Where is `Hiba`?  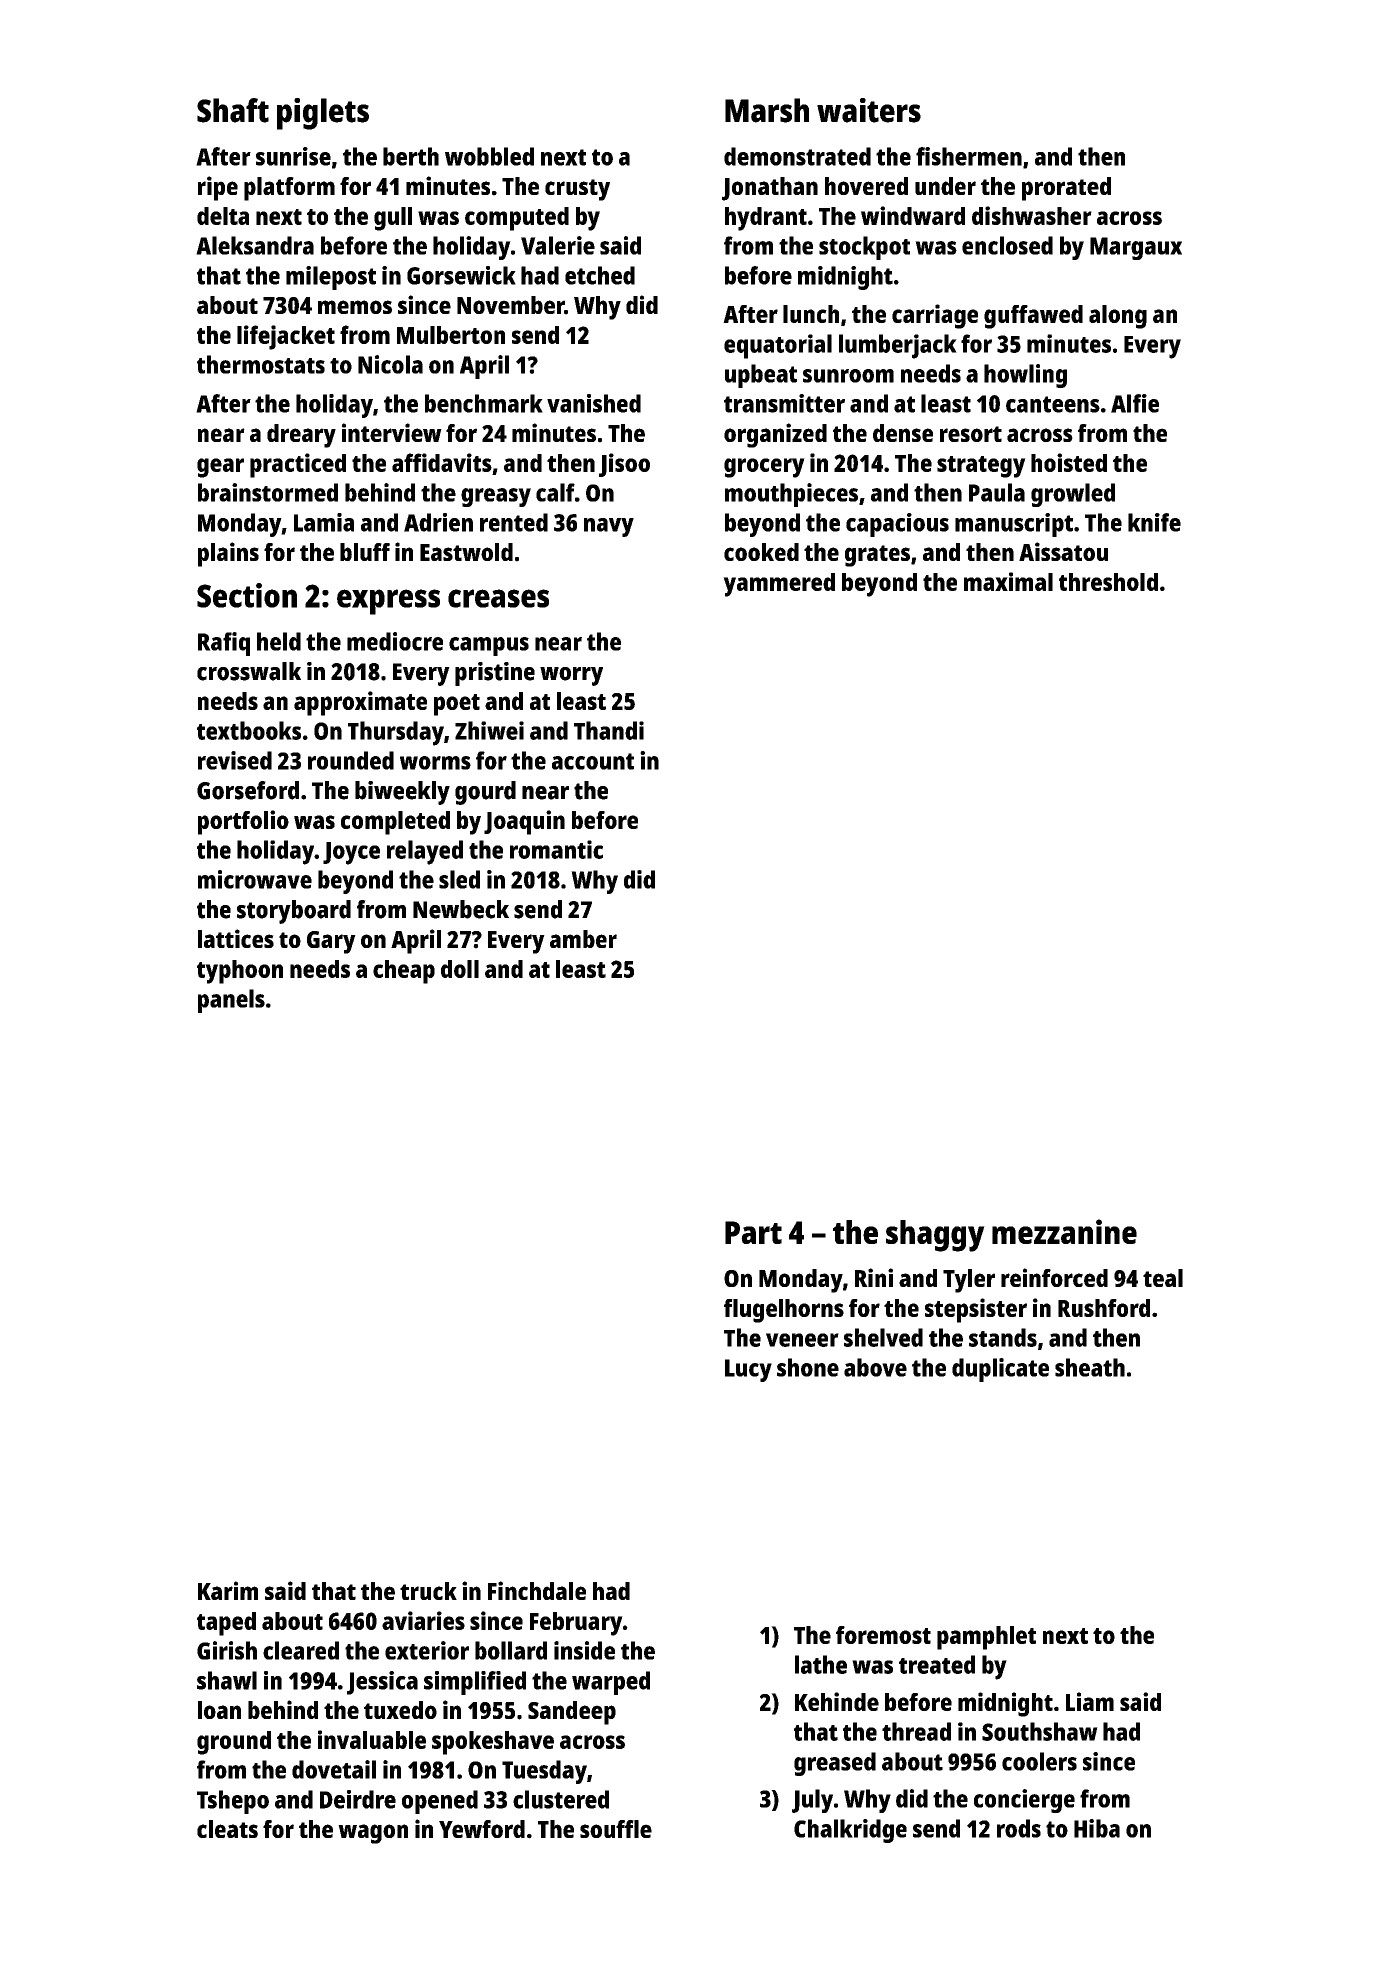 Hiba is located at coordinates (1097, 1828).
